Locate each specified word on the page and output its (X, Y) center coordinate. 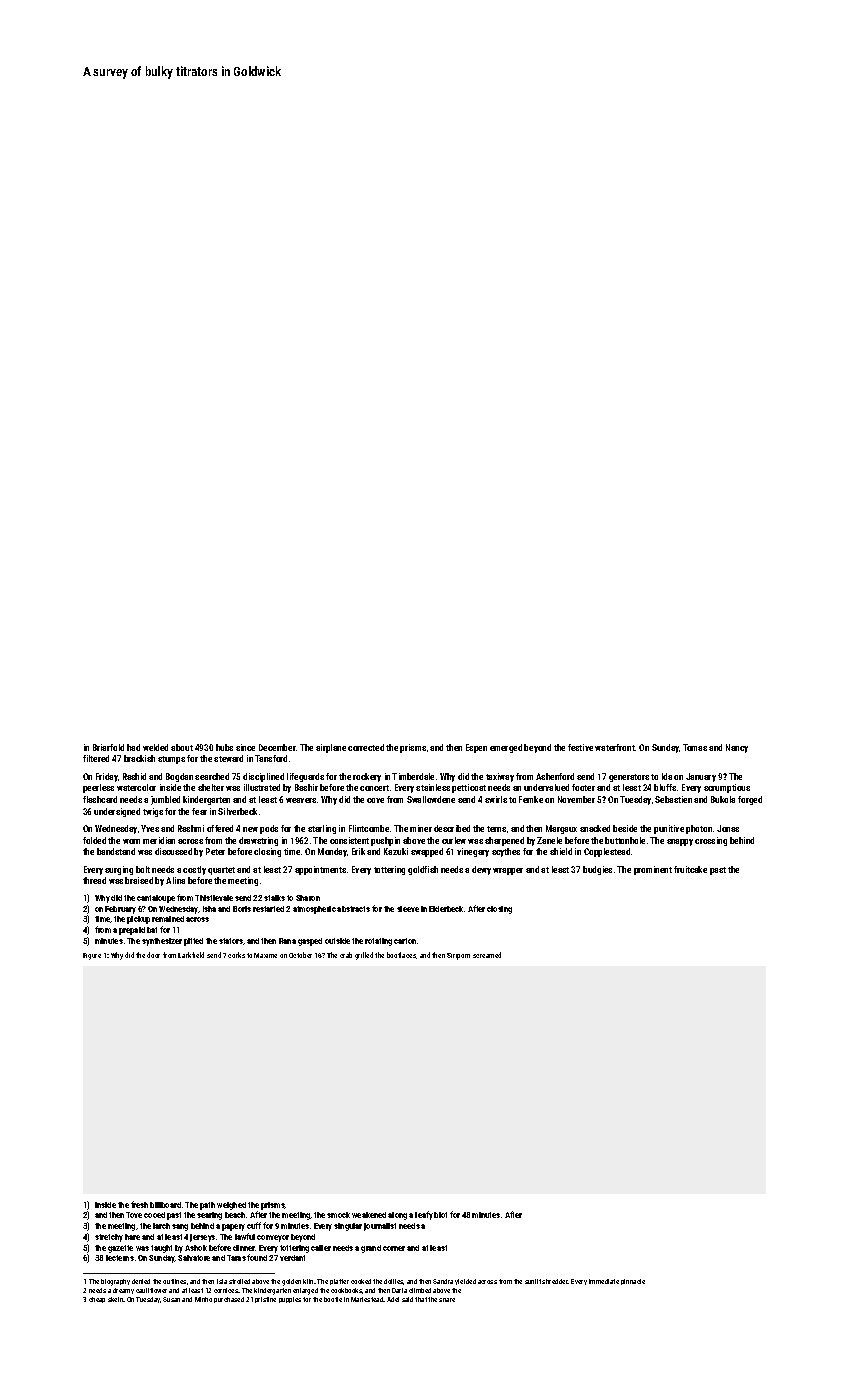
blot (440, 1215)
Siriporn (458, 956)
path (207, 1206)
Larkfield (191, 955)
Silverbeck (237, 811)
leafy (424, 1215)
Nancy (737, 748)
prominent (653, 870)
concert (374, 788)
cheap (97, 1300)
